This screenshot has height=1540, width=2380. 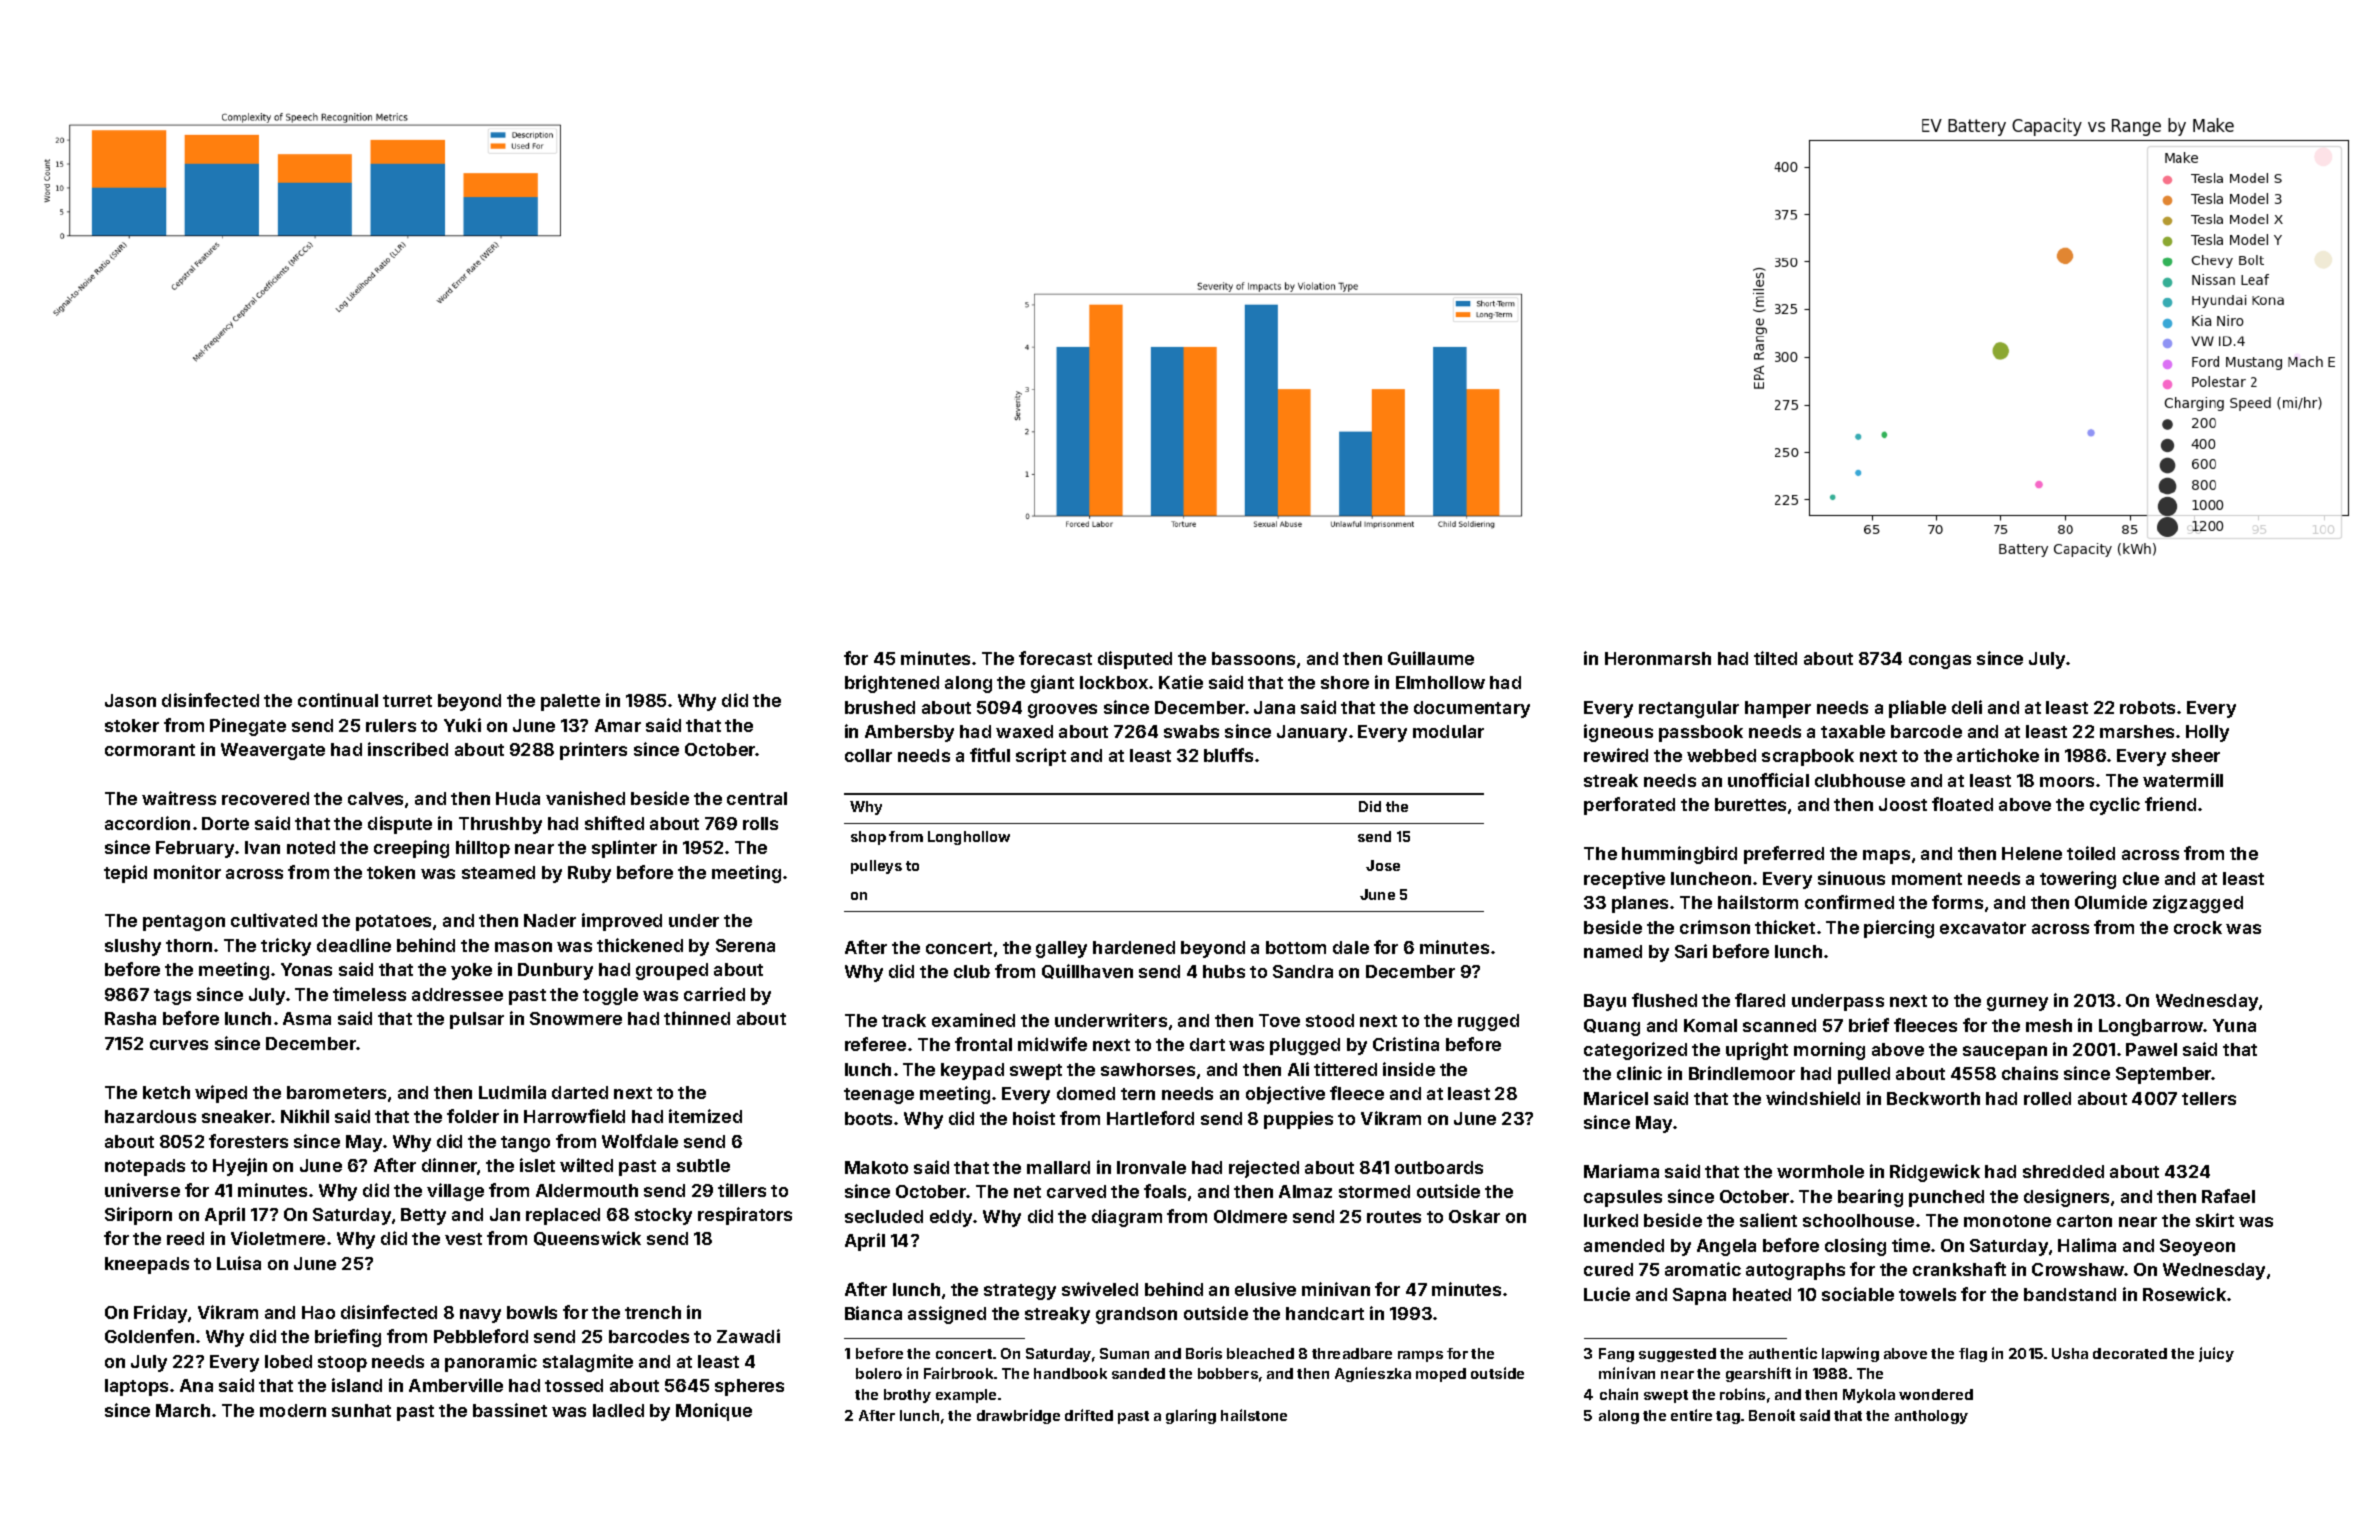 What do you see at coordinates (132, 725) in the screenshot?
I see `stoker` at bounding box center [132, 725].
